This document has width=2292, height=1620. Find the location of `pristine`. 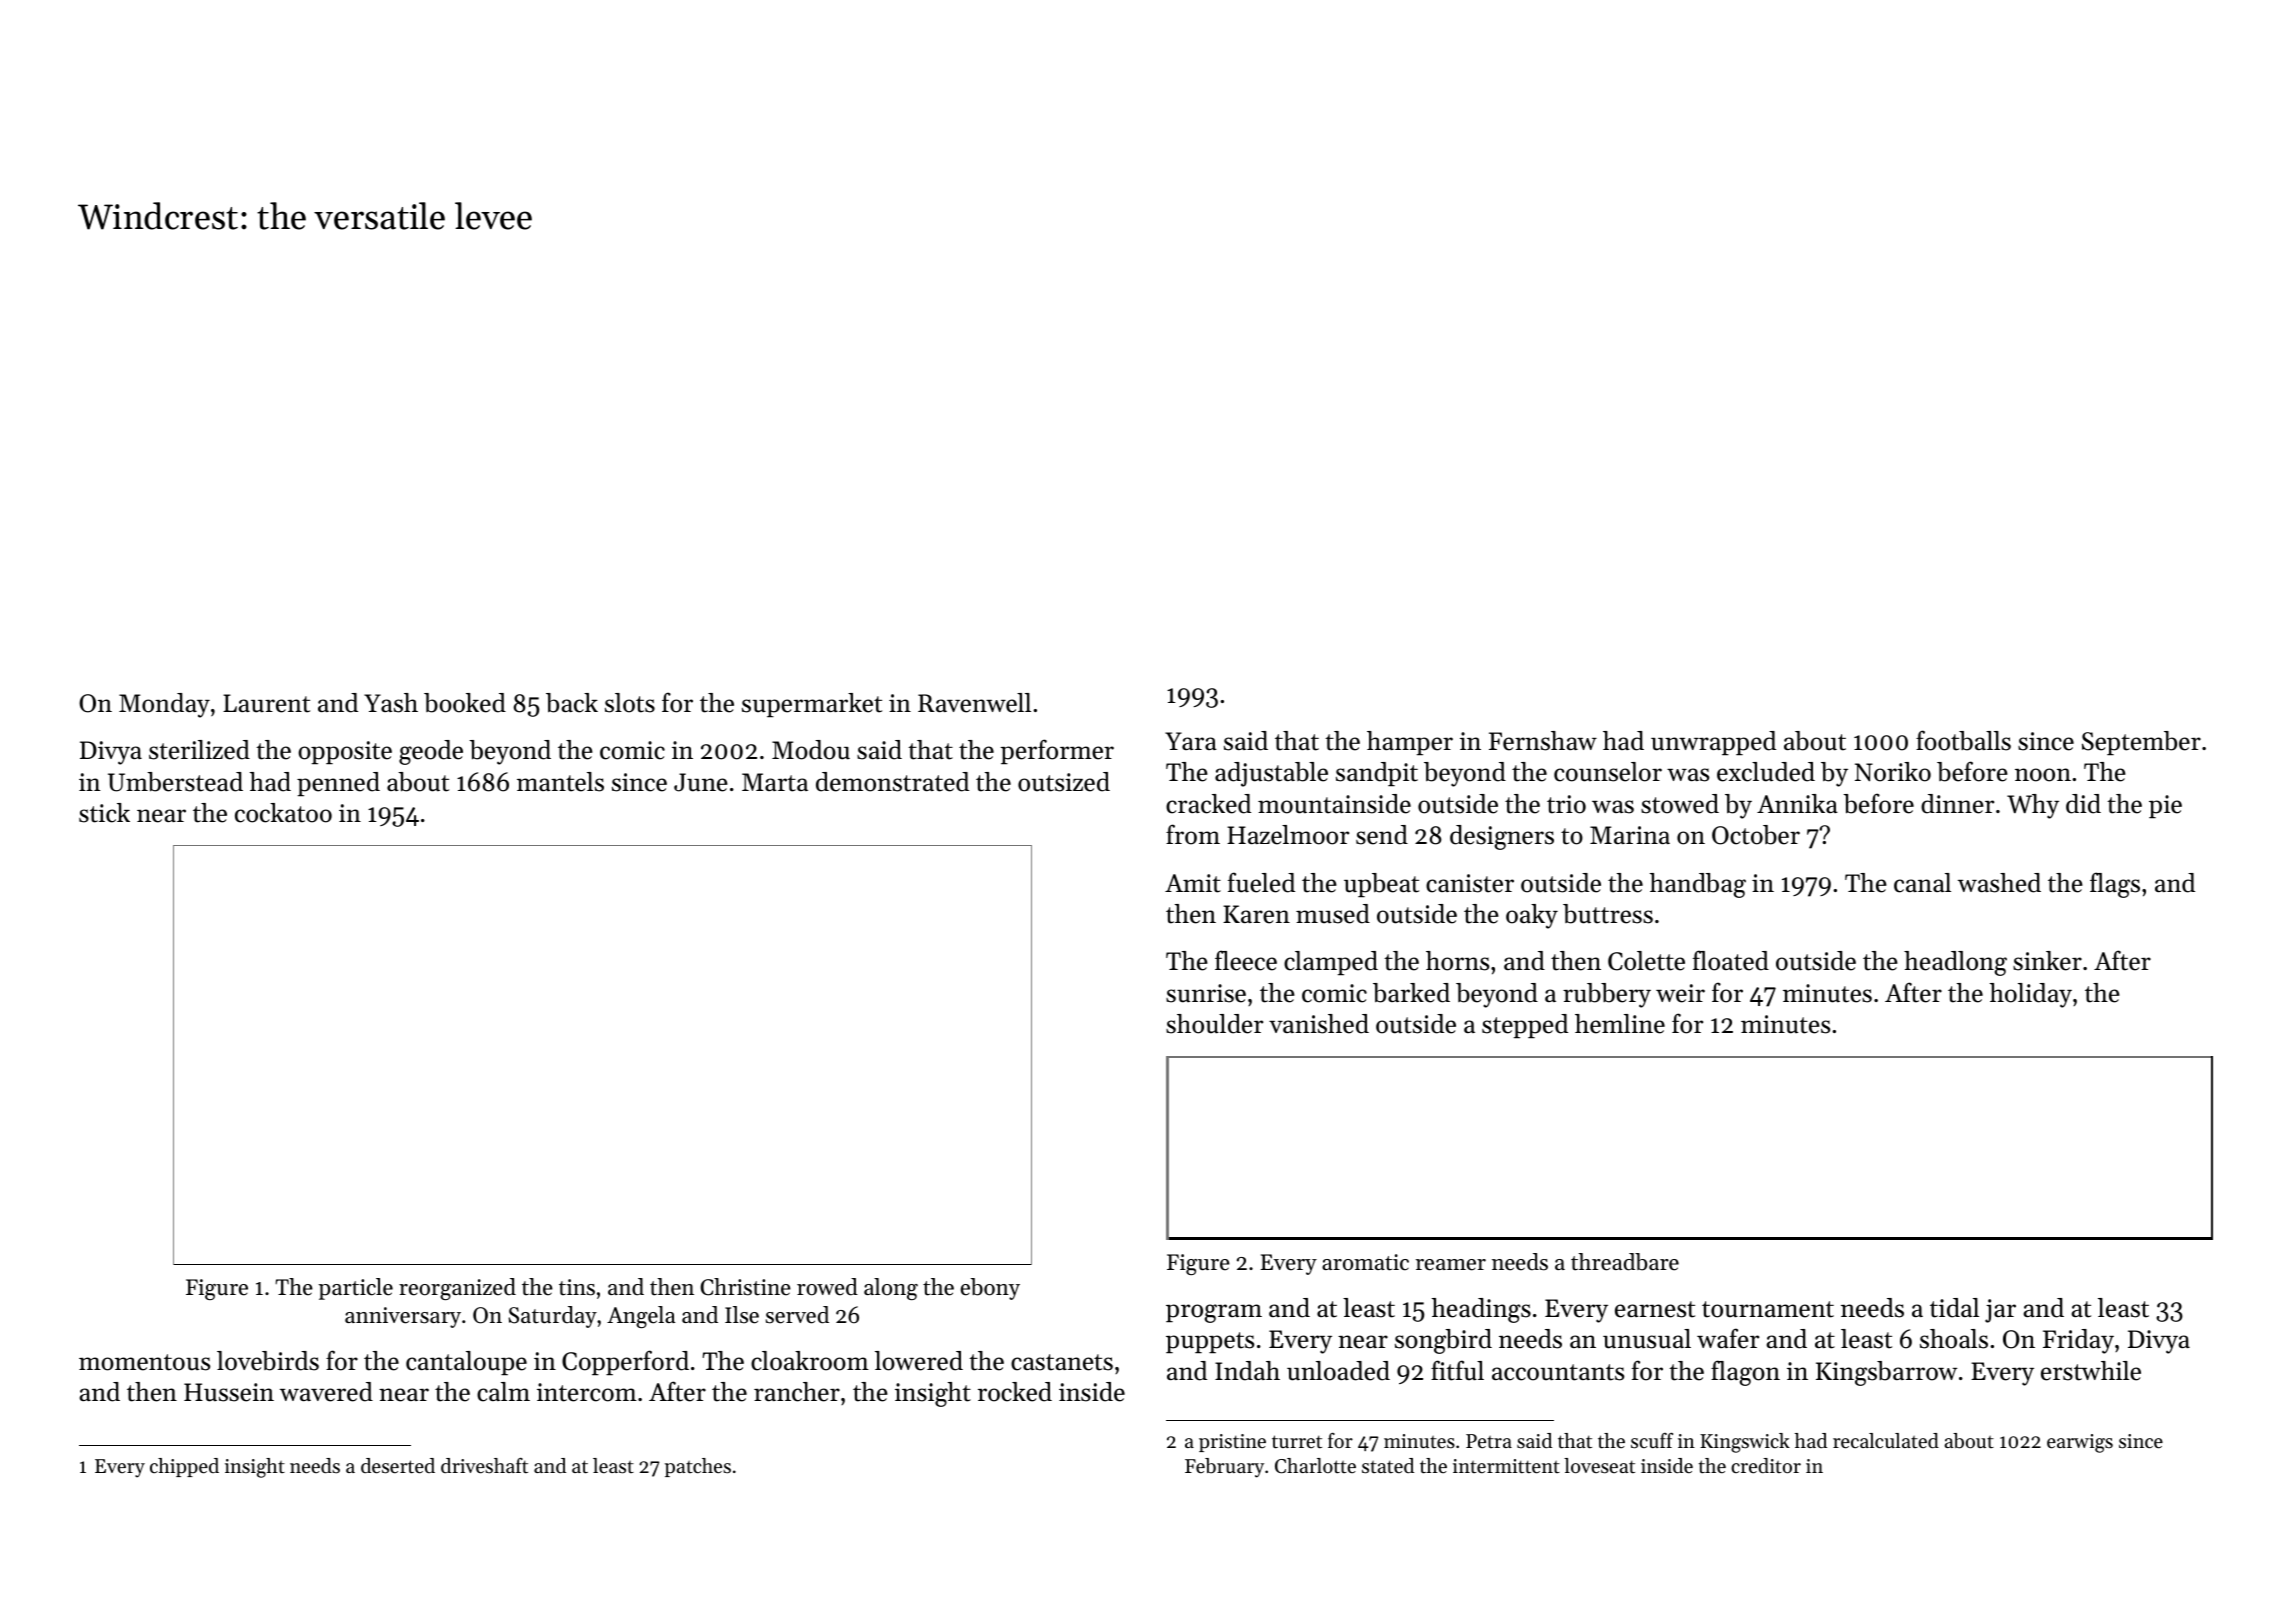

pristine is located at coordinates (1232, 1443).
